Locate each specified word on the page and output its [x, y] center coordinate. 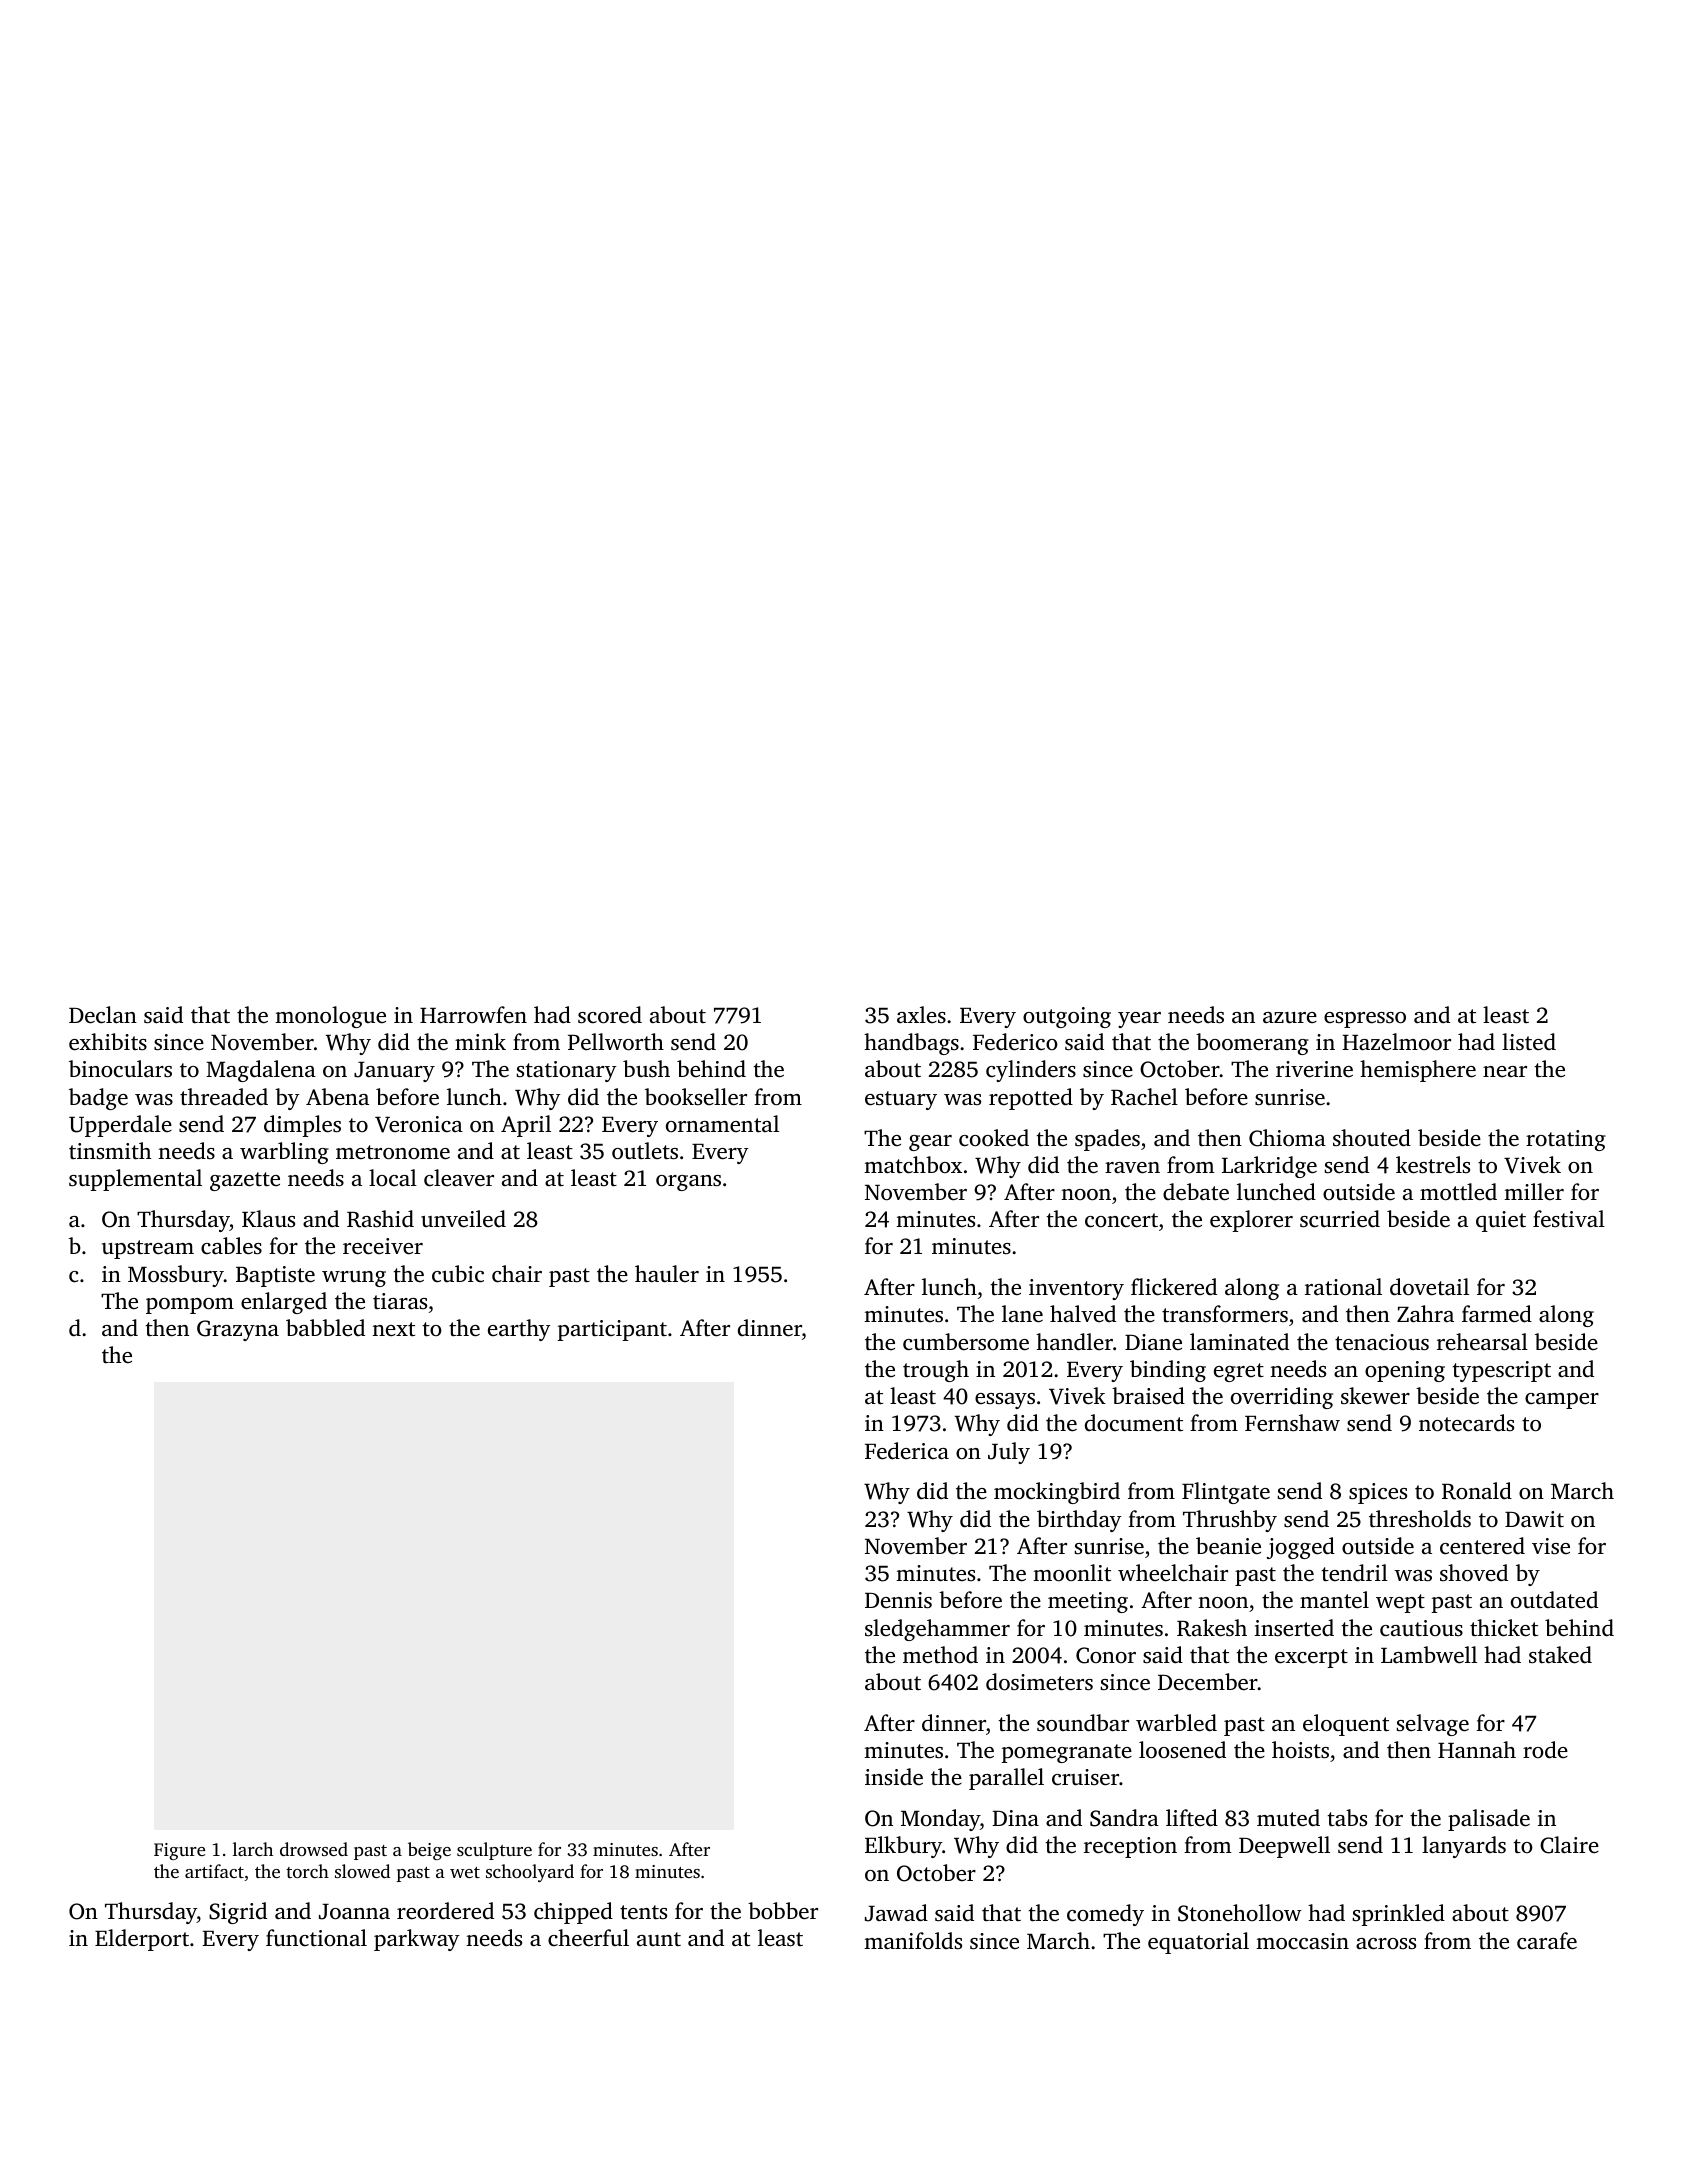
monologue [330, 1017]
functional [316, 1937]
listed [1529, 1042]
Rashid [380, 1219]
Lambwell [1429, 1655]
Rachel [1144, 1097]
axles [921, 1014]
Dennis [898, 1600]
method [940, 1654]
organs [688, 1183]
